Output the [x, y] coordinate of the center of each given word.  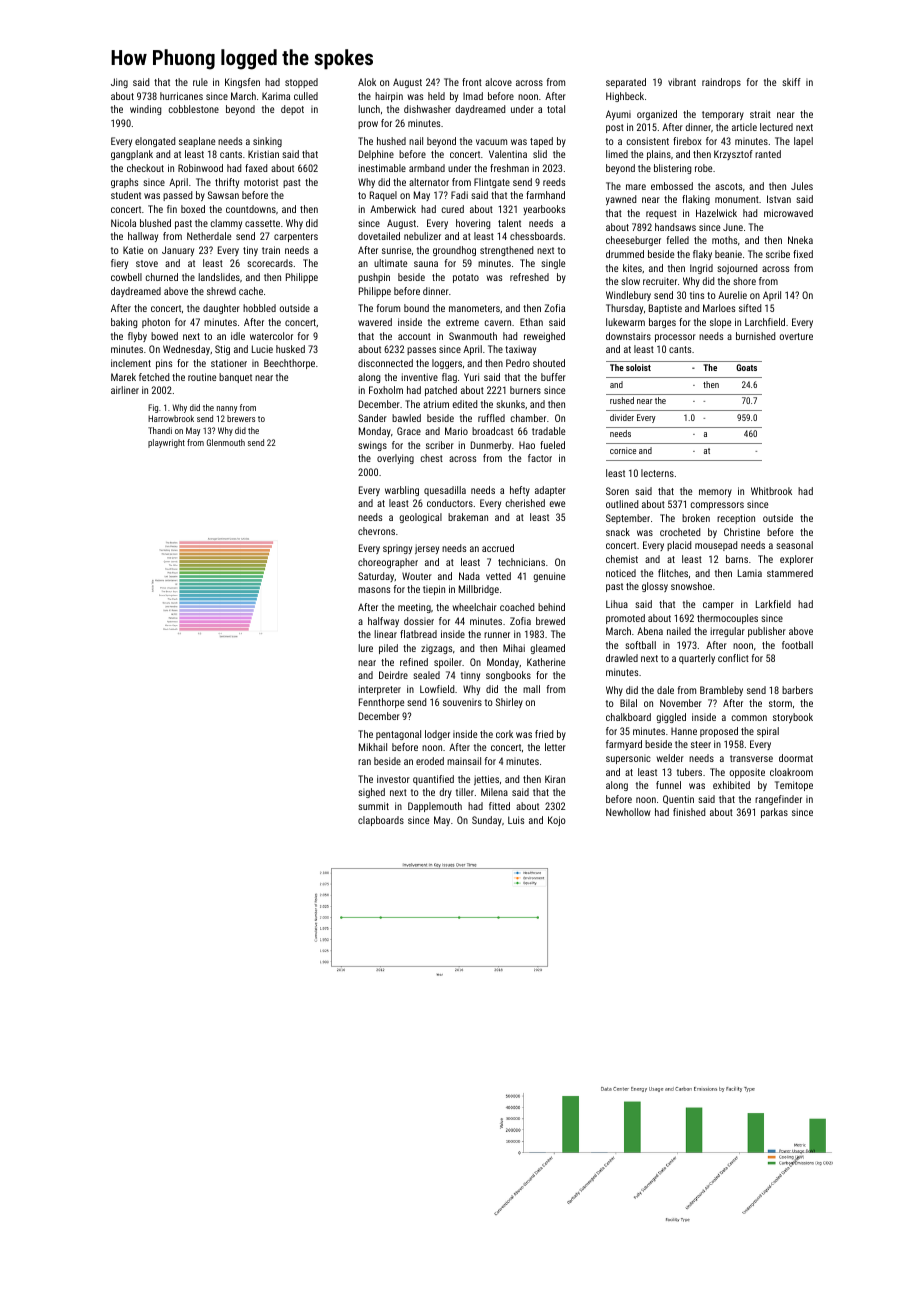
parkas [774, 813]
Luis [516, 820]
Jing [119, 83]
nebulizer [422, 236]
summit [373, 806]
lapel [803, 142]
